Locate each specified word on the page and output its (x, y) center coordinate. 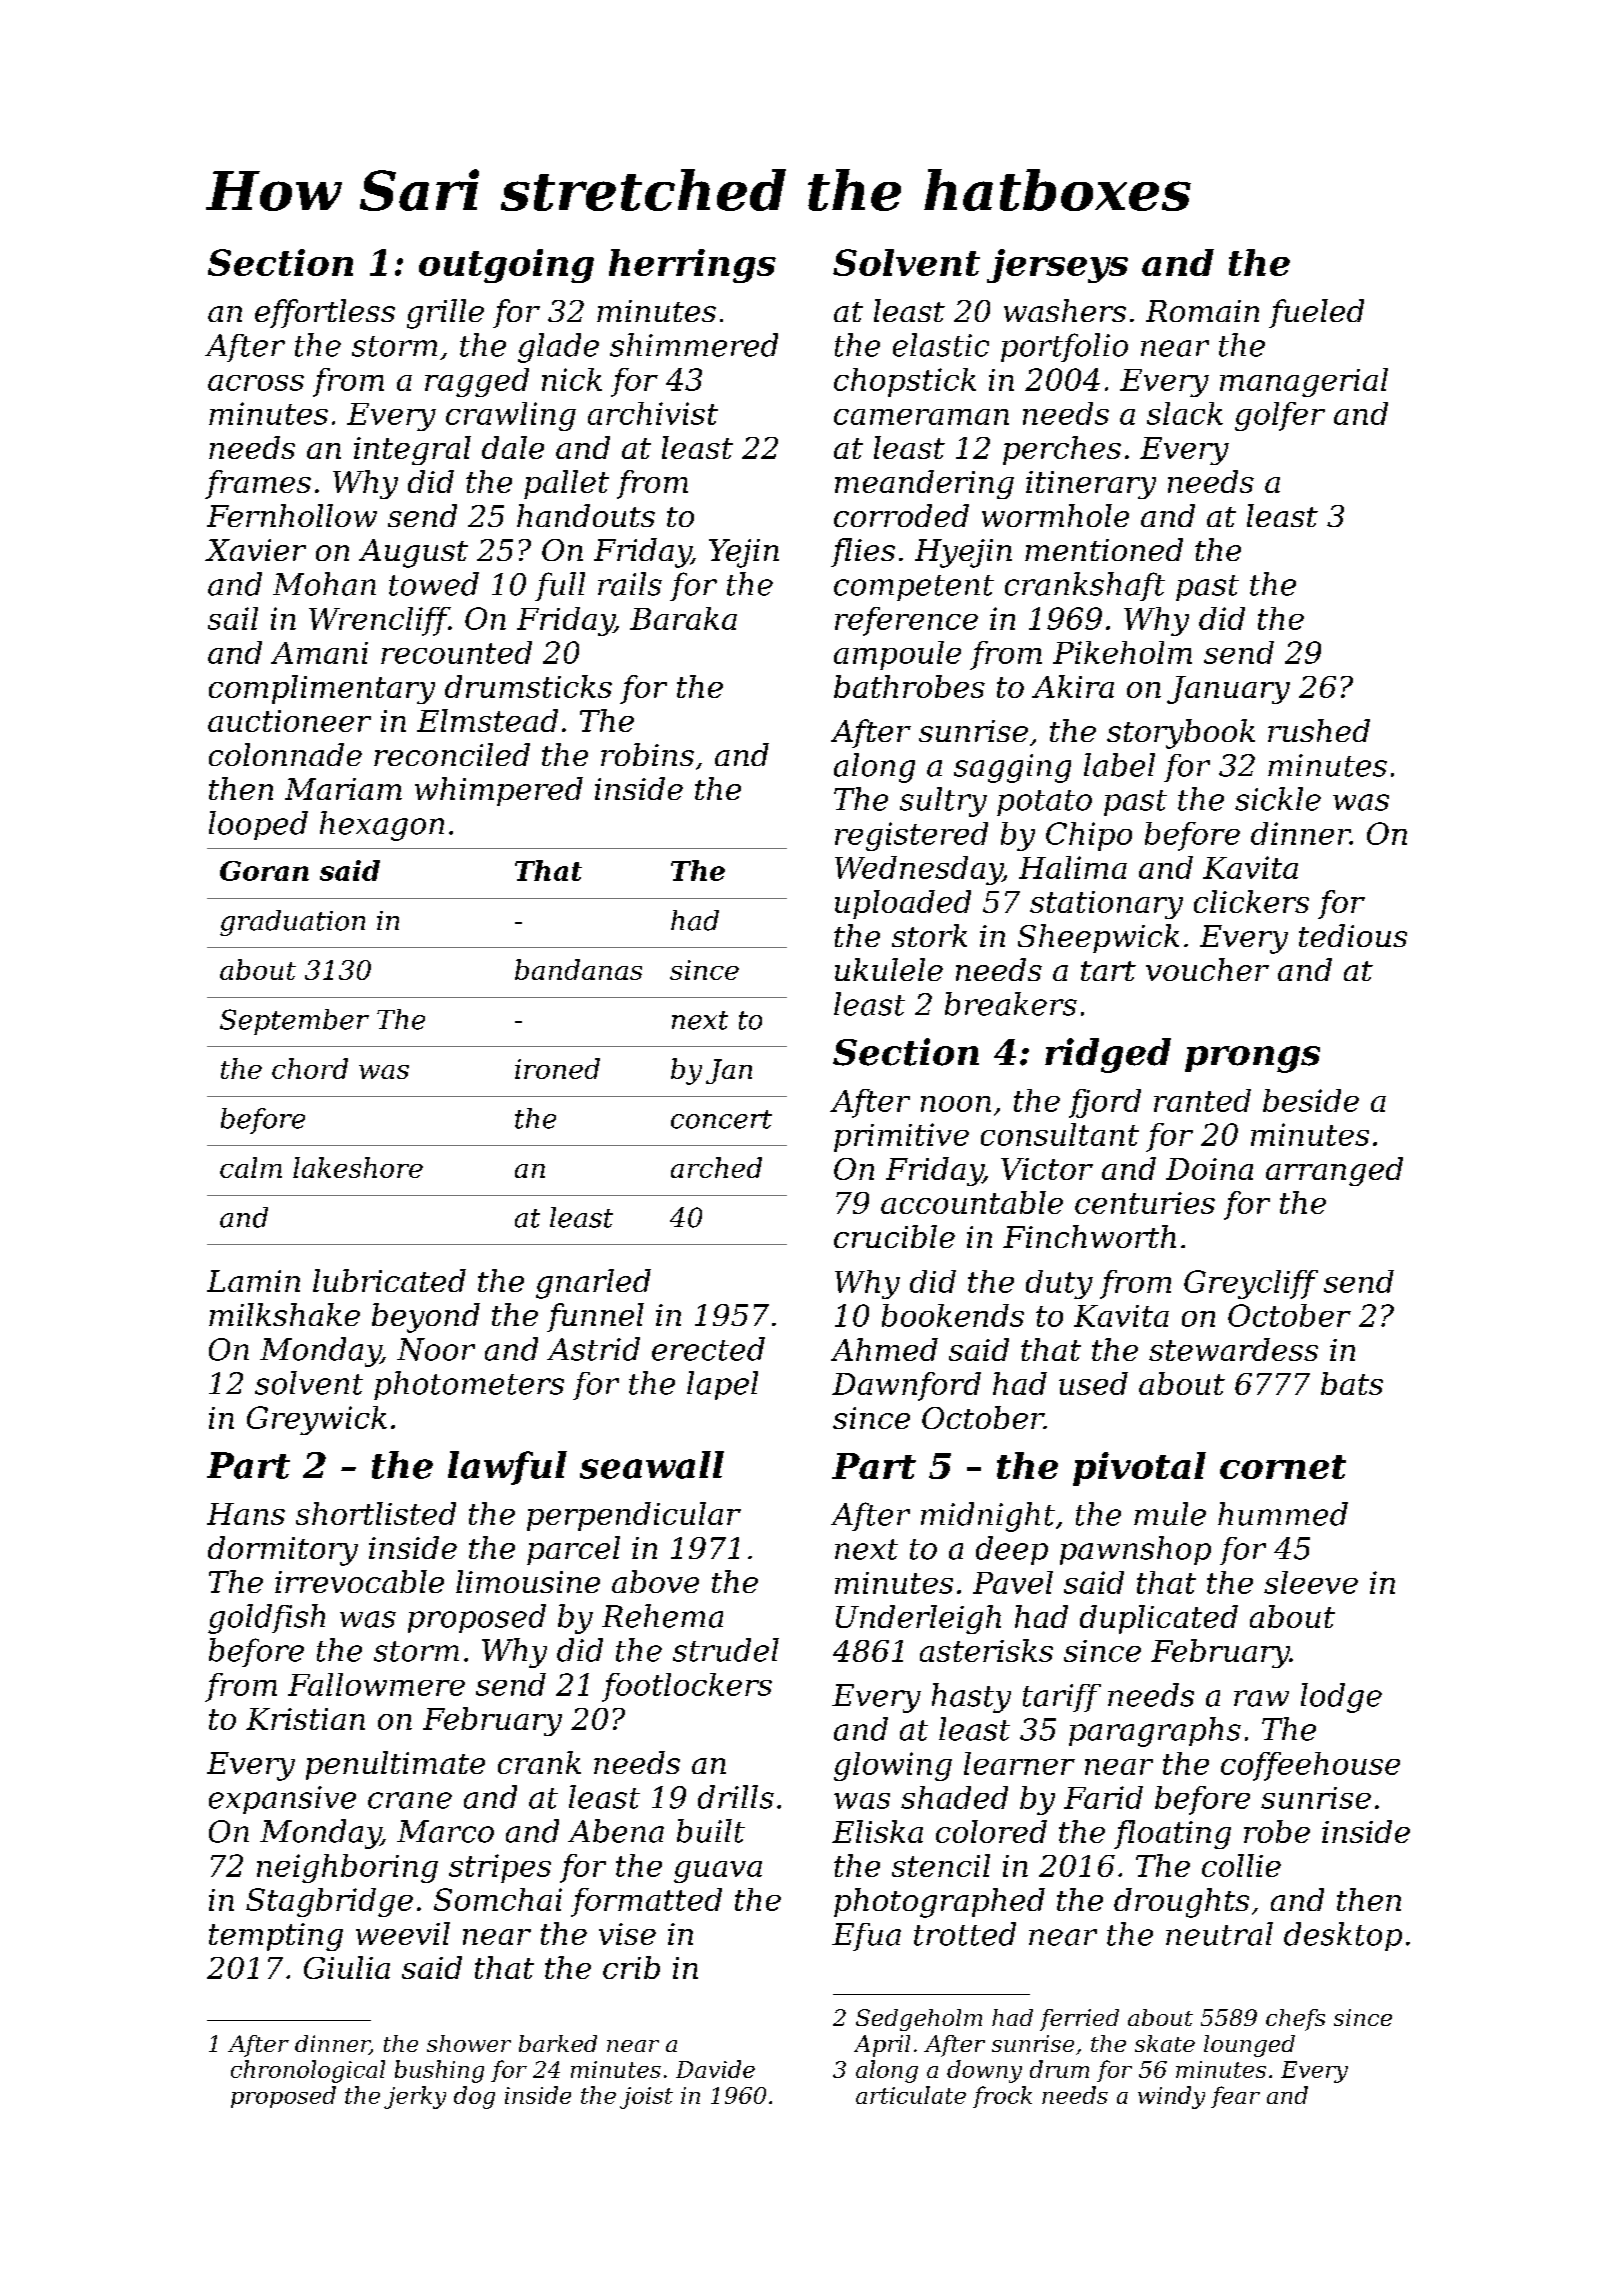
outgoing (506, 266)
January (1228, 690)
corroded (901, 515)
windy (1171, 2097)
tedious (1353, 935)
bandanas (578, 969)
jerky (415, 2097)
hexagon (382, 826)
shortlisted (376, 1513)
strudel (726, 1650)
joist (646, 2098)
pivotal (1139, 1469)
